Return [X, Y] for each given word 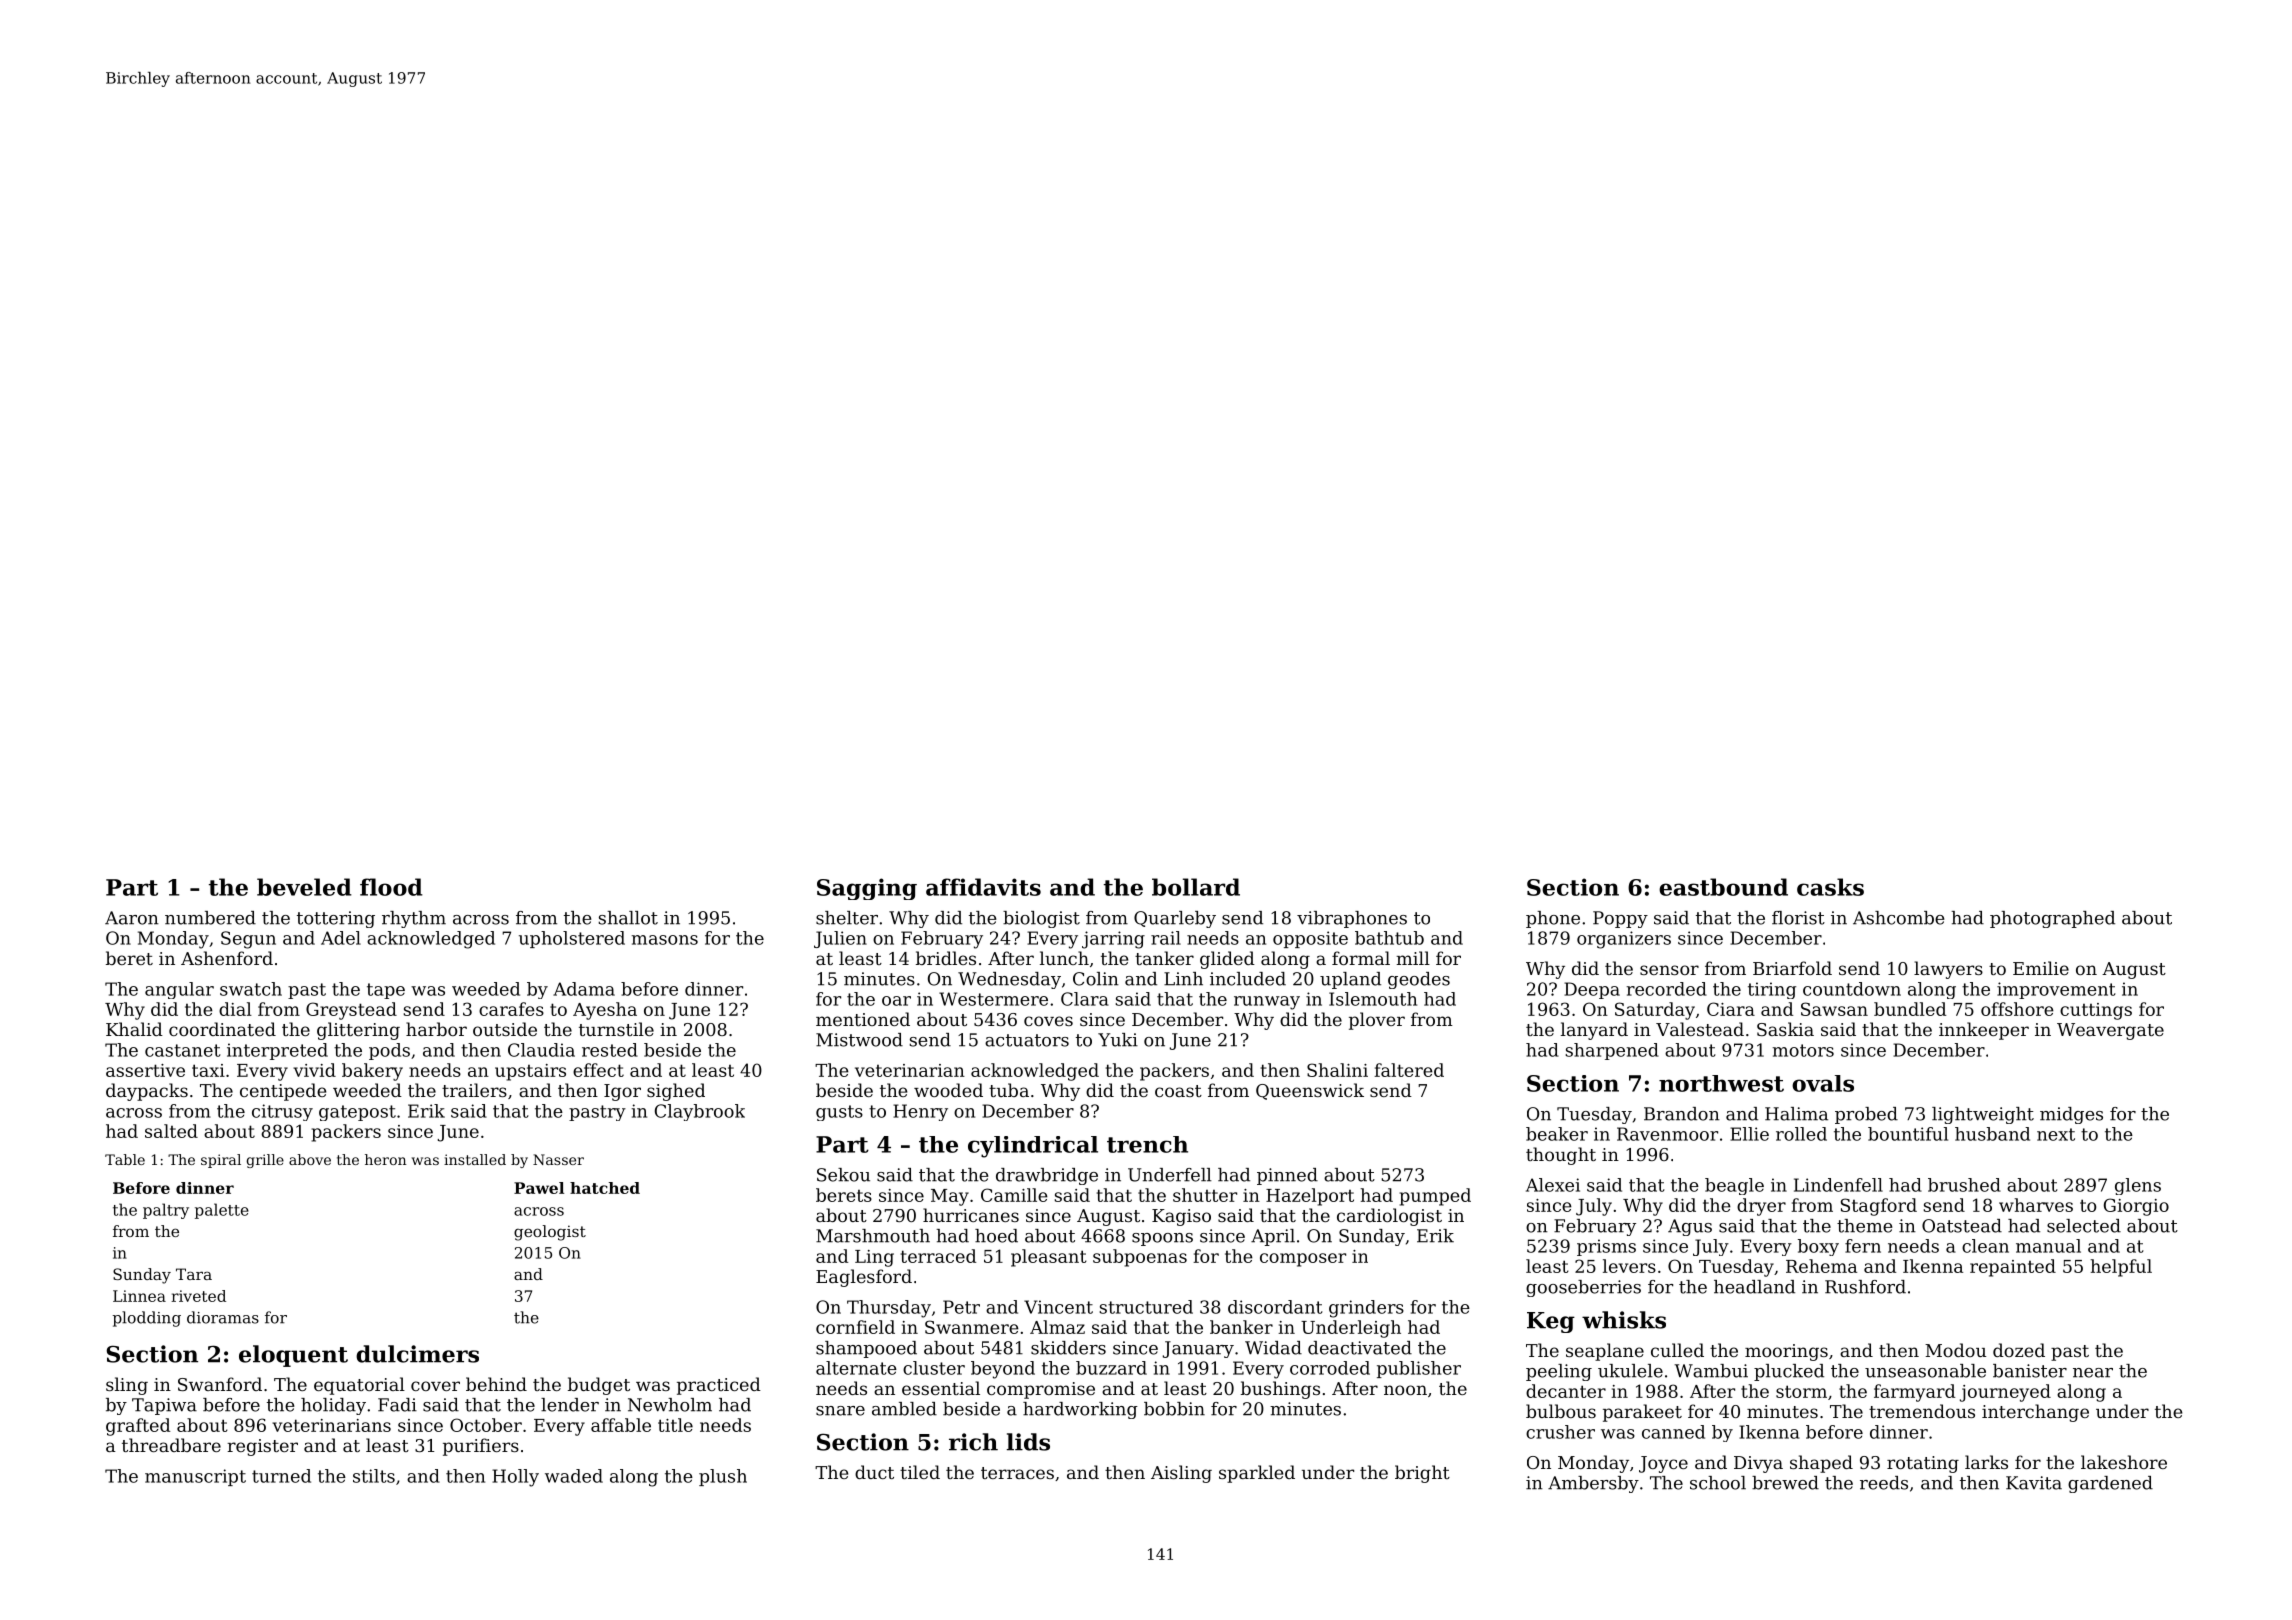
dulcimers [417, 1354]
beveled [304, 887]
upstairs [530, 1072]
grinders [1366, 1309]
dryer [1761, 1207]
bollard [1196, 887]
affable [621, 1425]
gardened [2110, 1484]
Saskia [1785, 1029]
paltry [166, 1211]
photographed [2052, 919]
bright [1422, 1474]
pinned [1287, 1176]
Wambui [1711, 1371]
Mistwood [859, 1040]
